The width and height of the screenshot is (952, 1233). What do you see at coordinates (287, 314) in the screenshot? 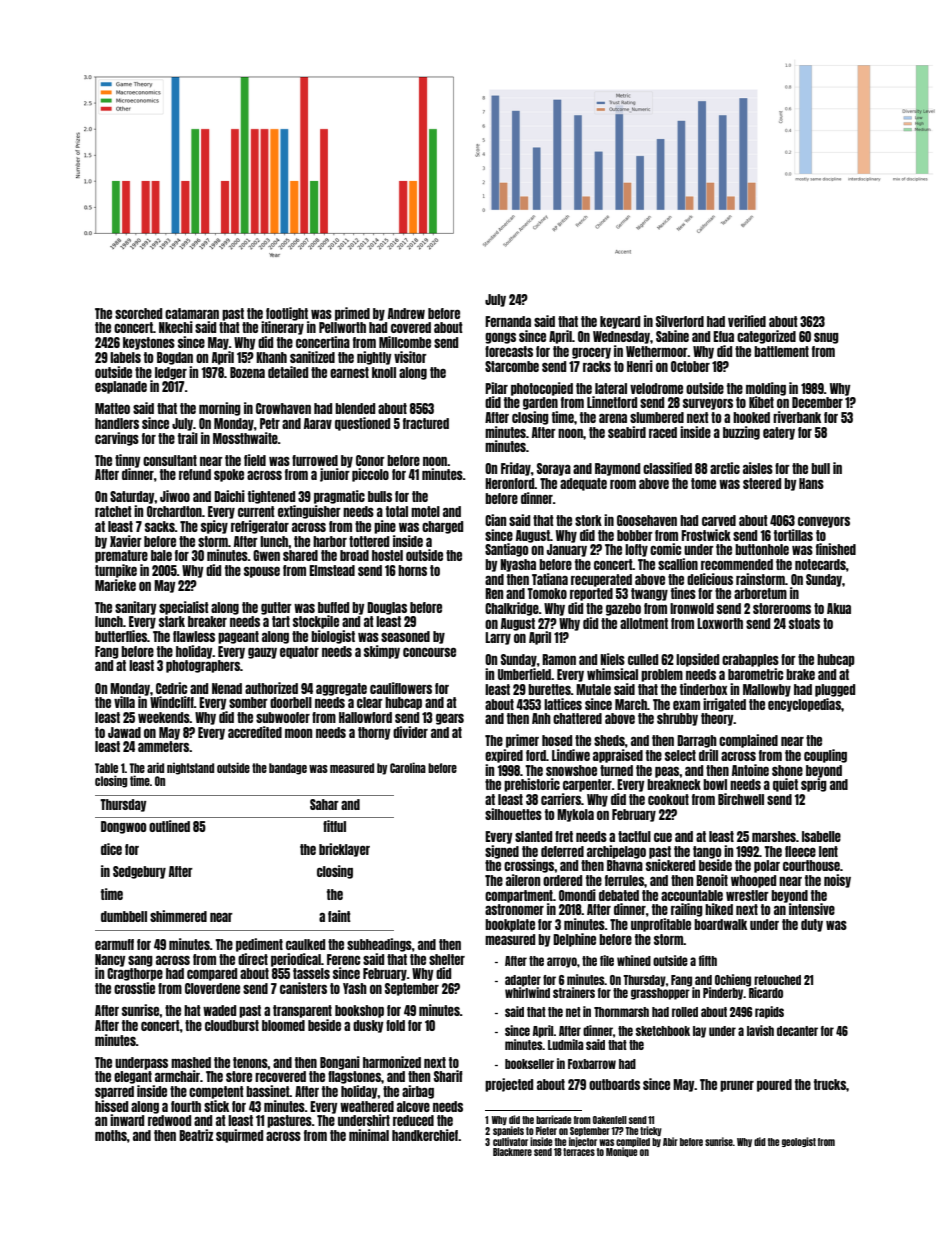
I see `footlight` at bounding box center [287, 314].
